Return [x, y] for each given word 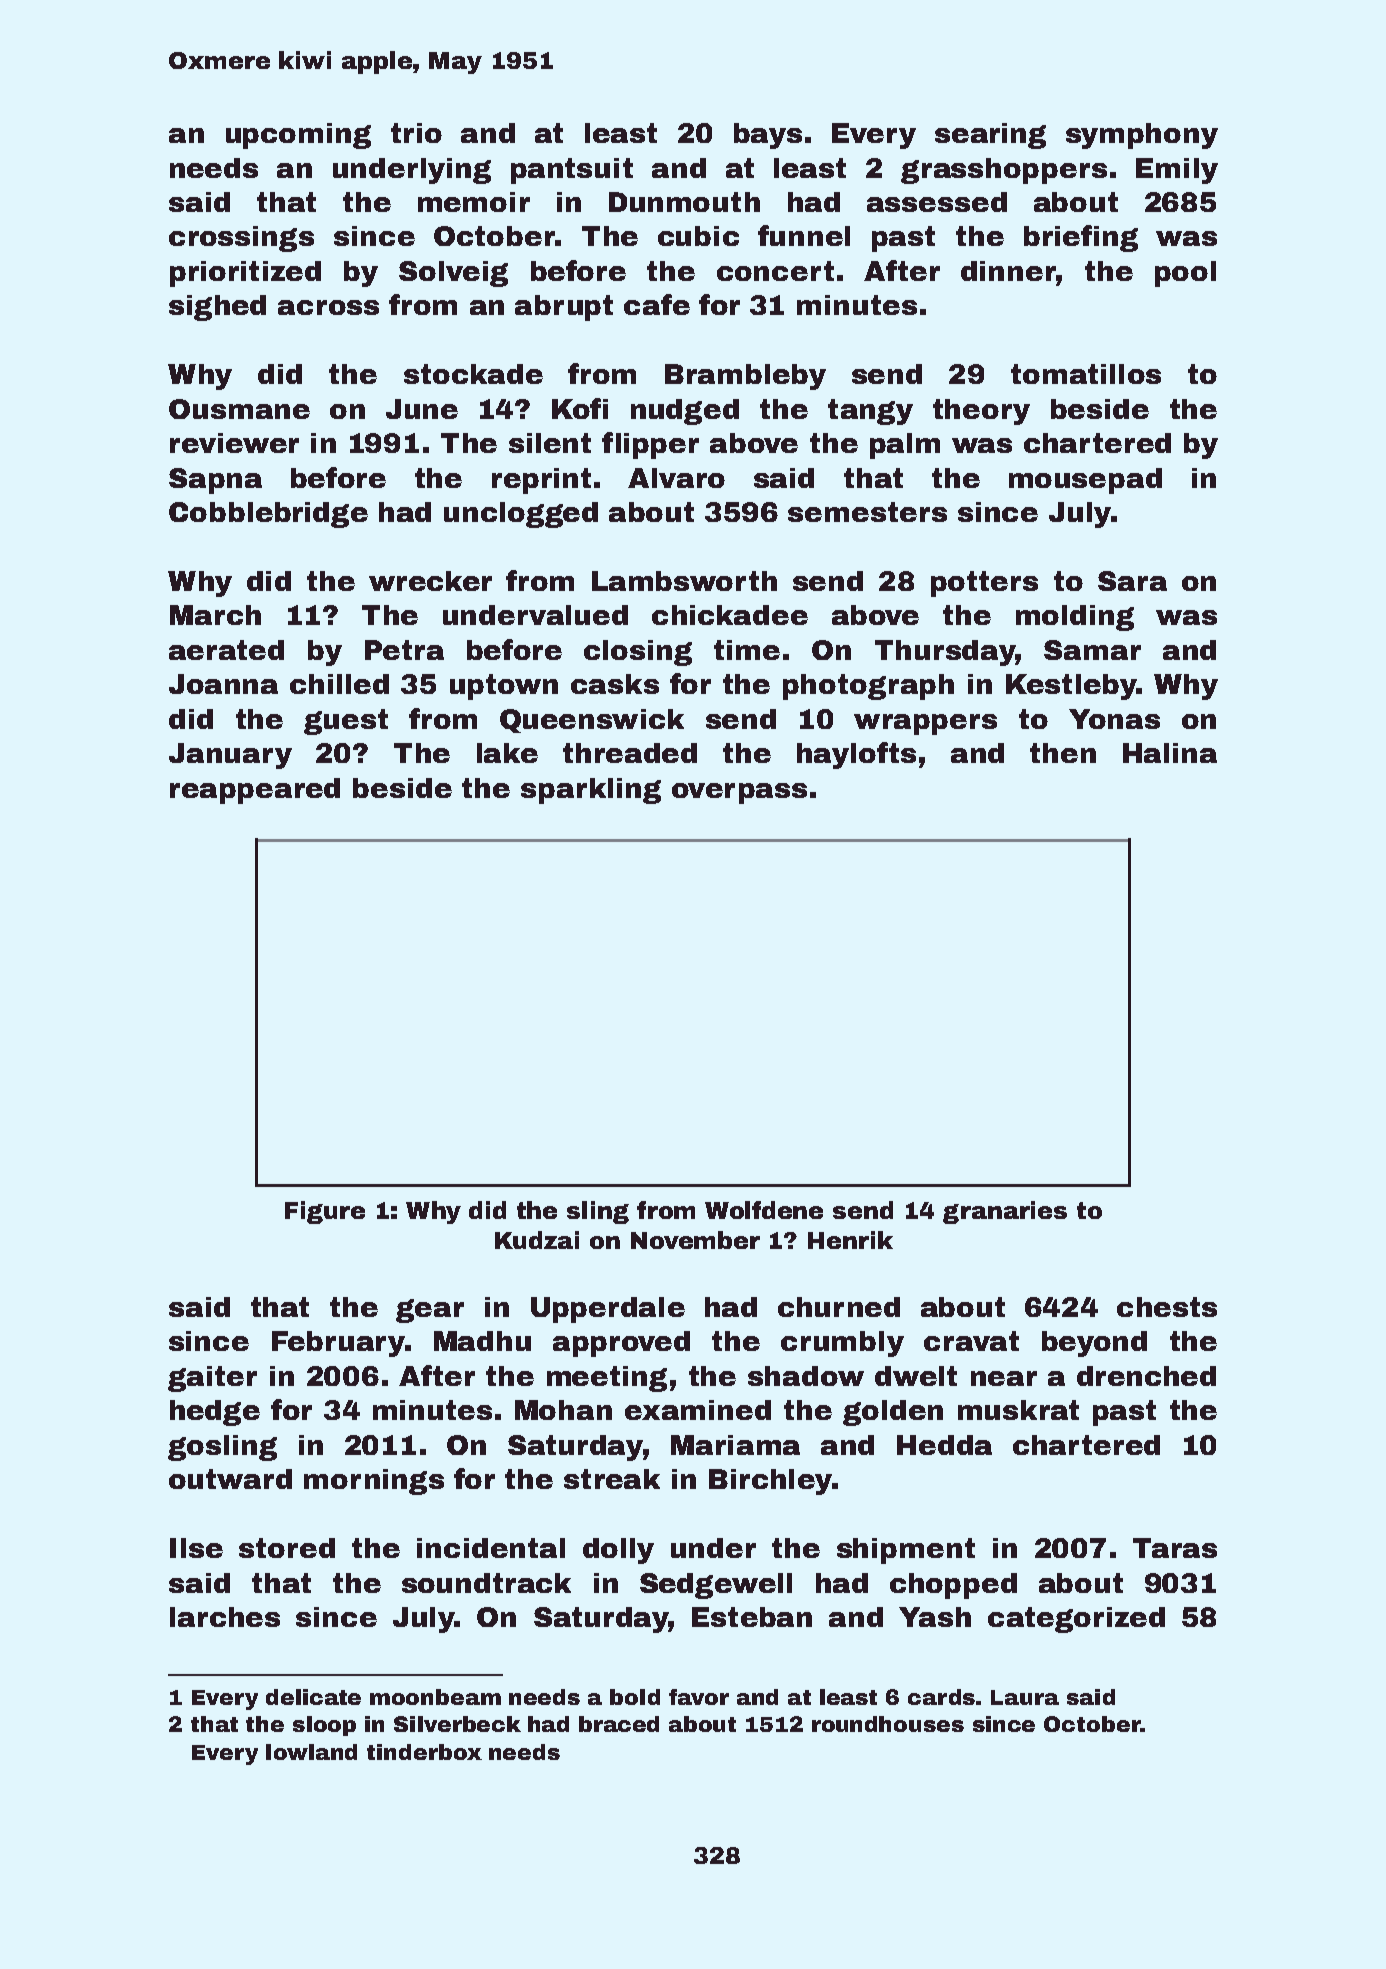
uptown [504, 687]
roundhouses [888, 1724]
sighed [217, 308]
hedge [215, 1413]
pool [1185, 274]
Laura [1025, 1697]
